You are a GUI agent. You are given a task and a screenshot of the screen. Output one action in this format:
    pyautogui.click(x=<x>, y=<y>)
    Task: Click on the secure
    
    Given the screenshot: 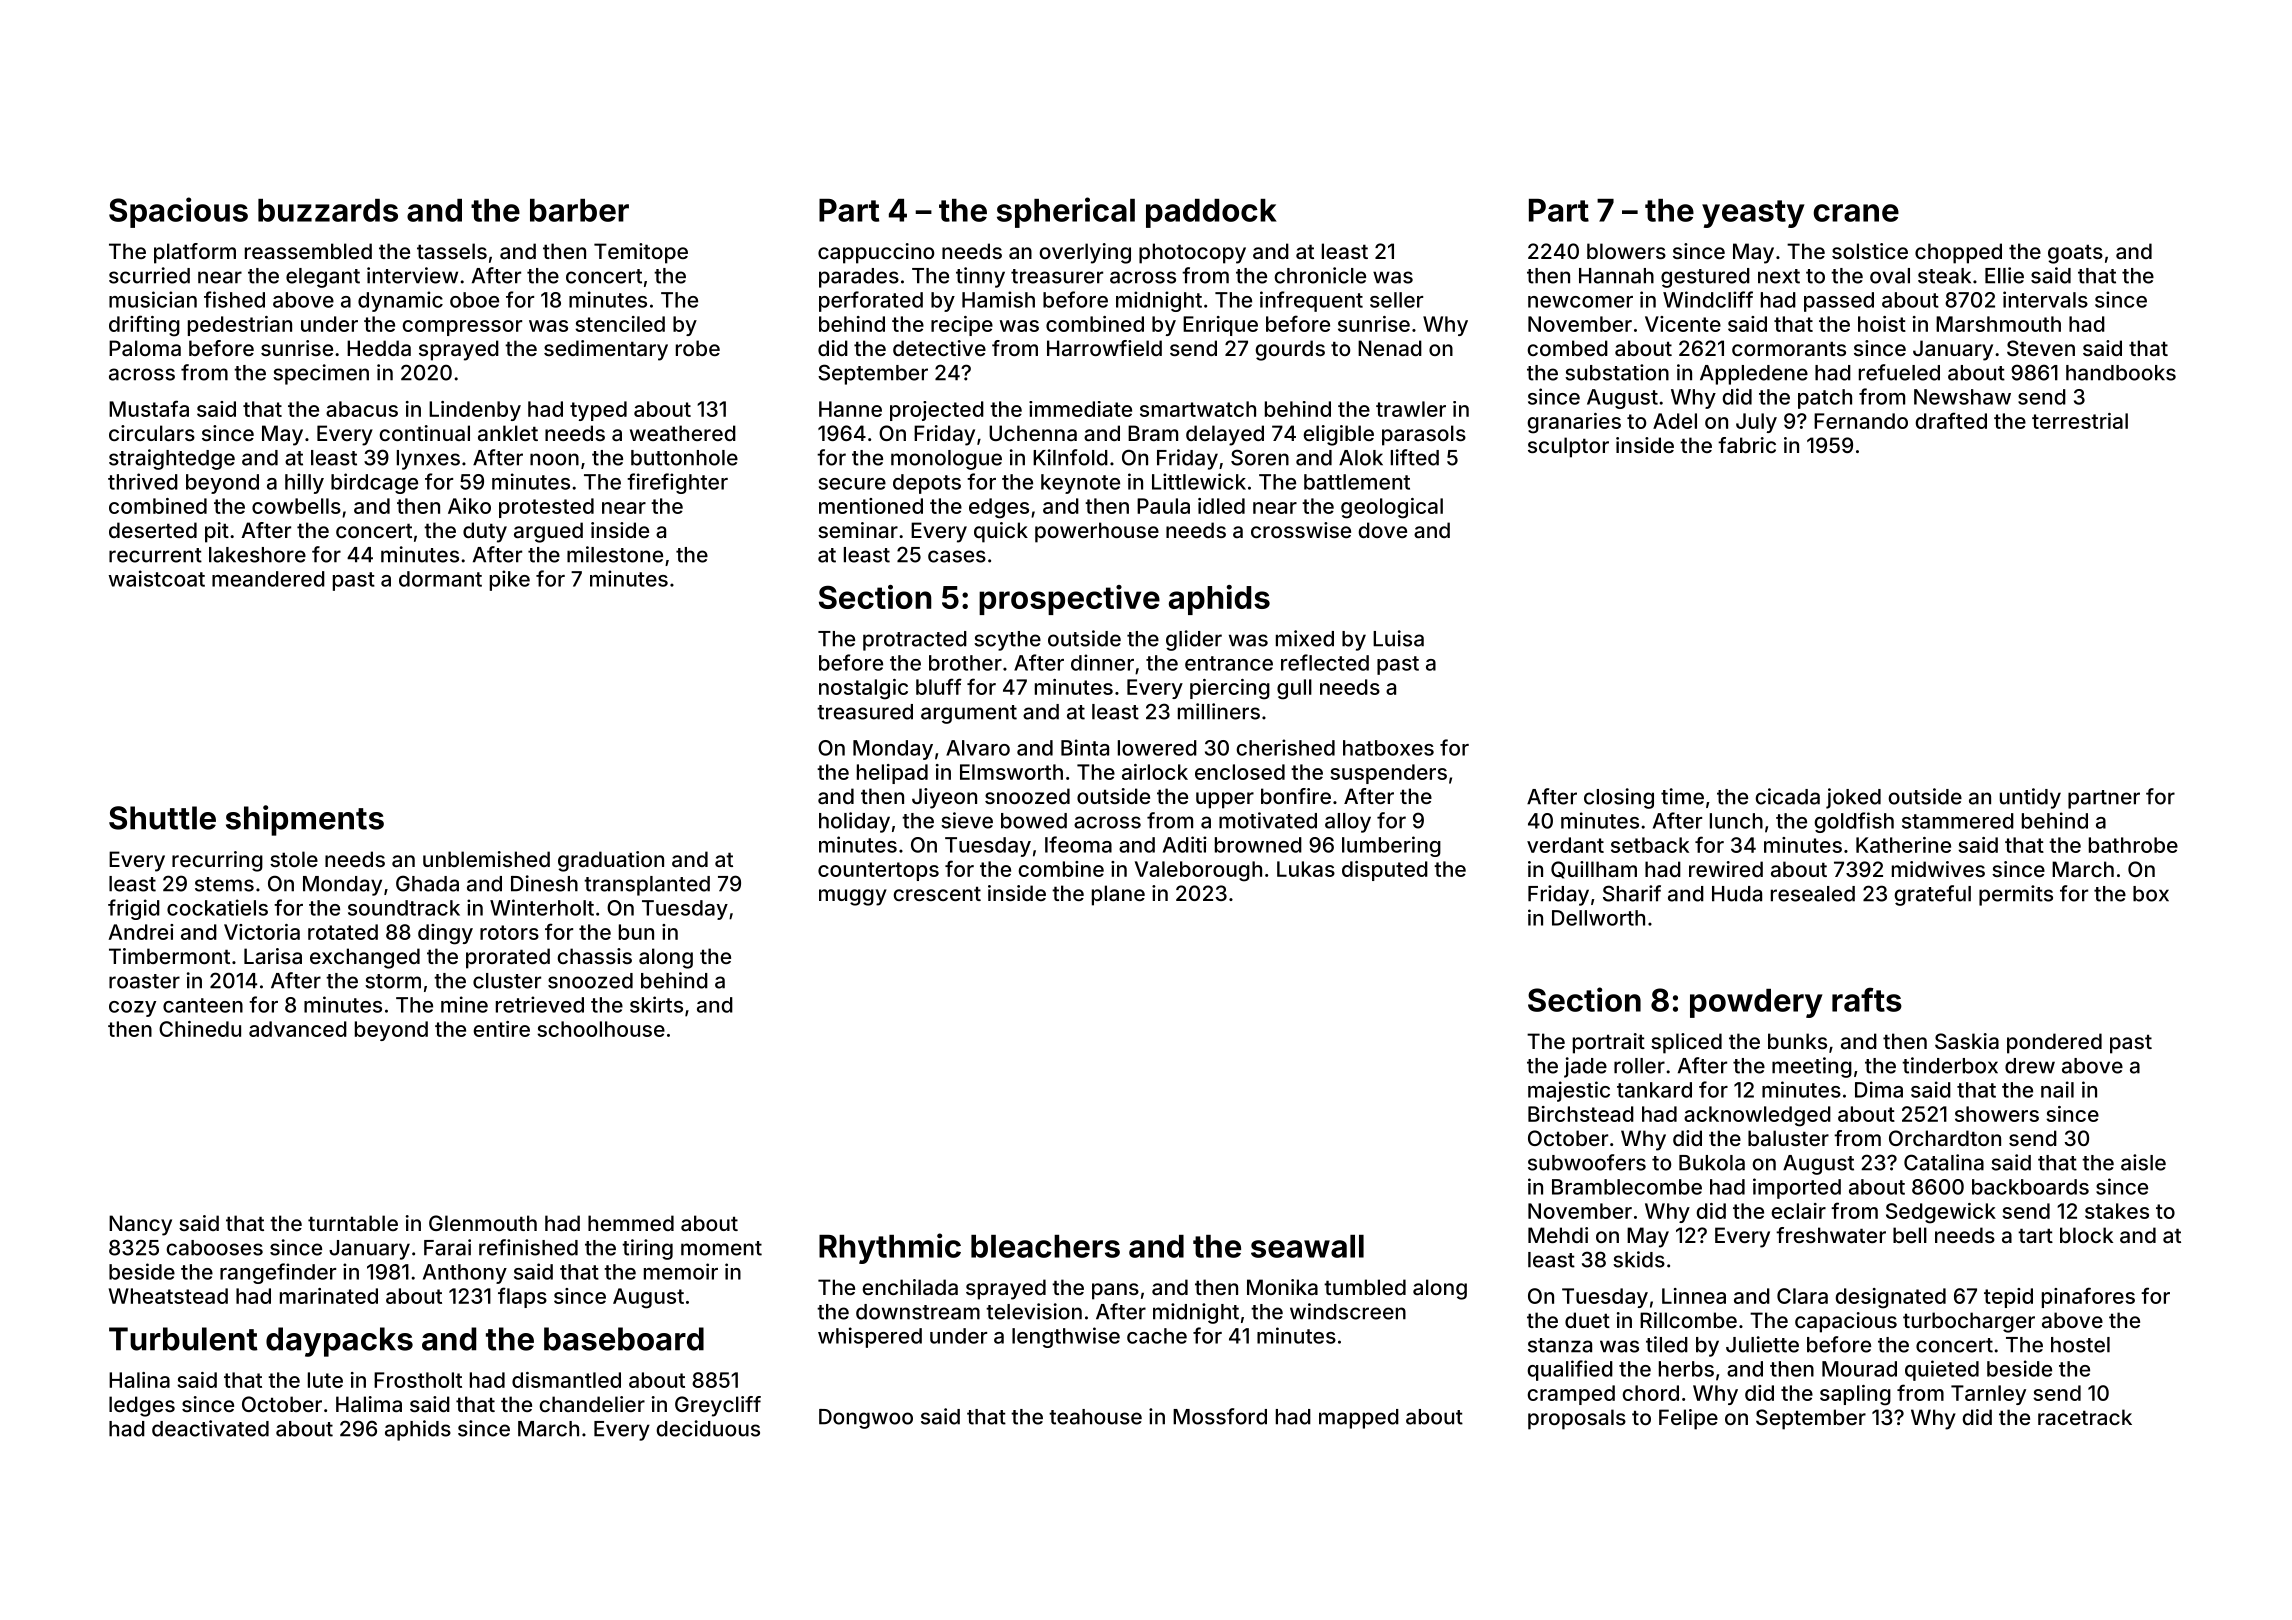 What is the action you would take?
    pyautogui.click(x=852, y=484)
